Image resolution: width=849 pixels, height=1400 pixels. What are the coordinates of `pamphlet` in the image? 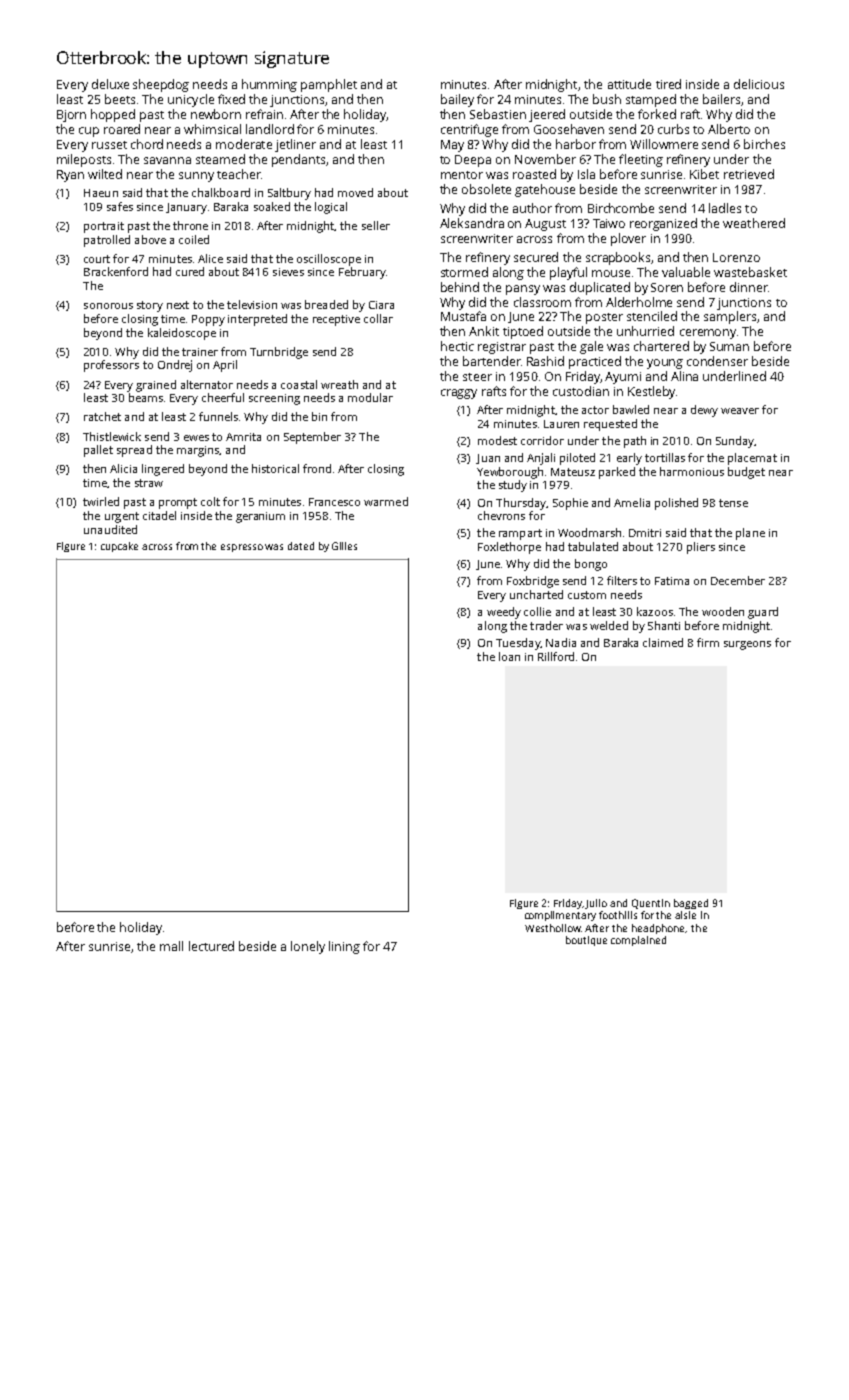 It's located at (329, 85).
